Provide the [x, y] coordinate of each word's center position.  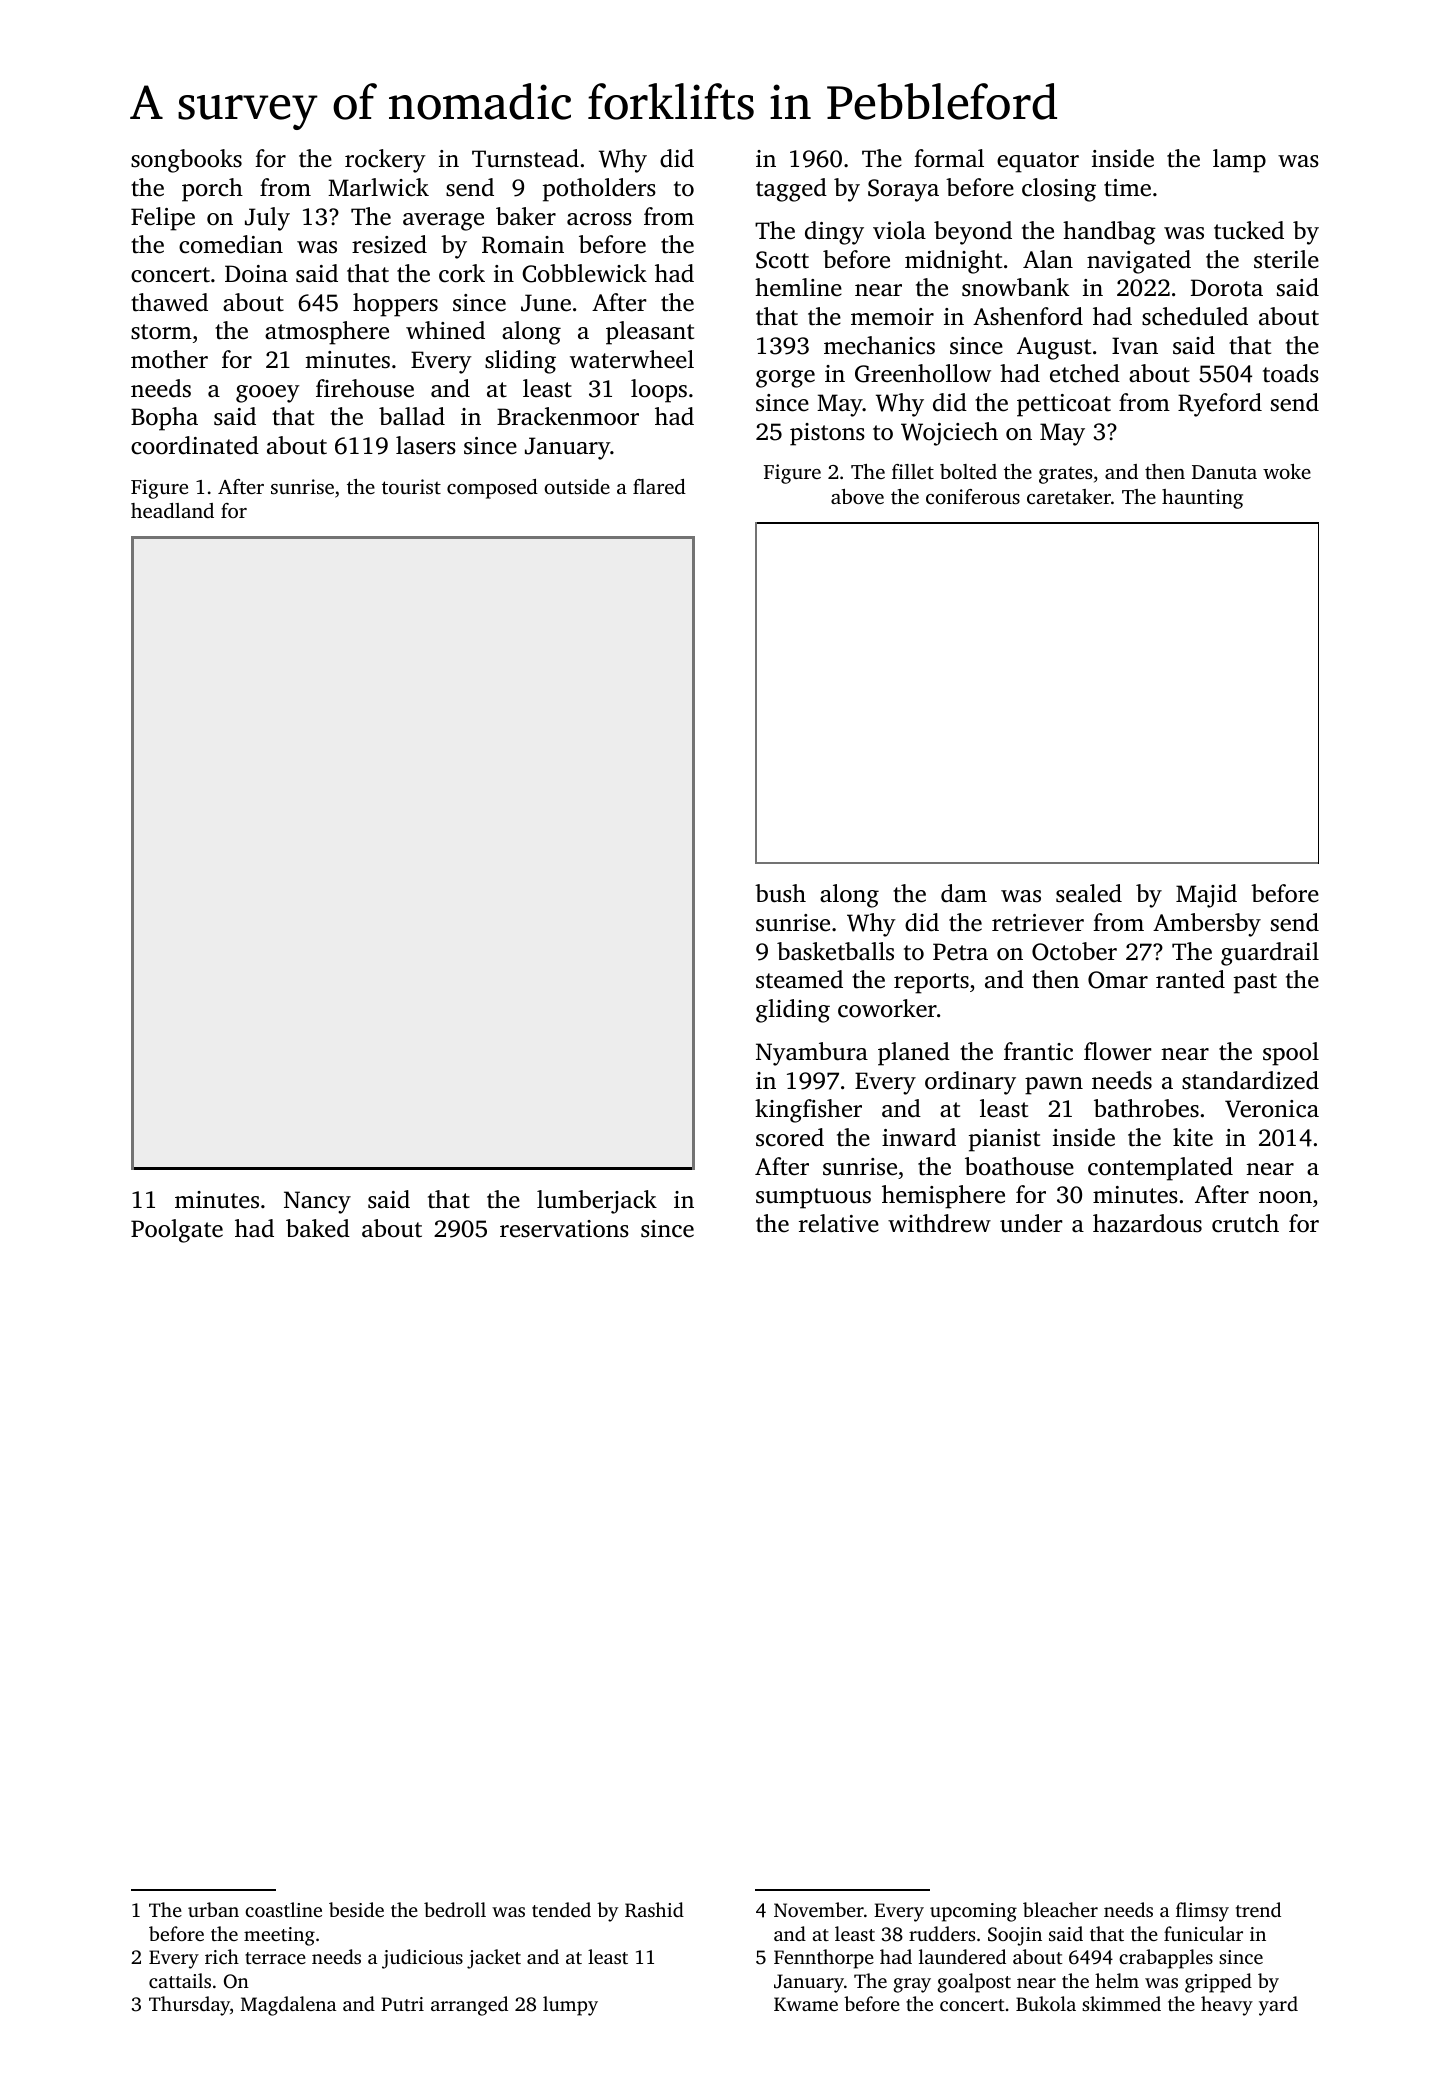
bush [780, 893]
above [857, 496]
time [1127, 188]
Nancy [317, 1202]
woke [1287, 471]
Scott [782, 260]
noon [1285, 1197]
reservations [564, 1229]
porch [212, 190]
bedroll [455, 1909]
